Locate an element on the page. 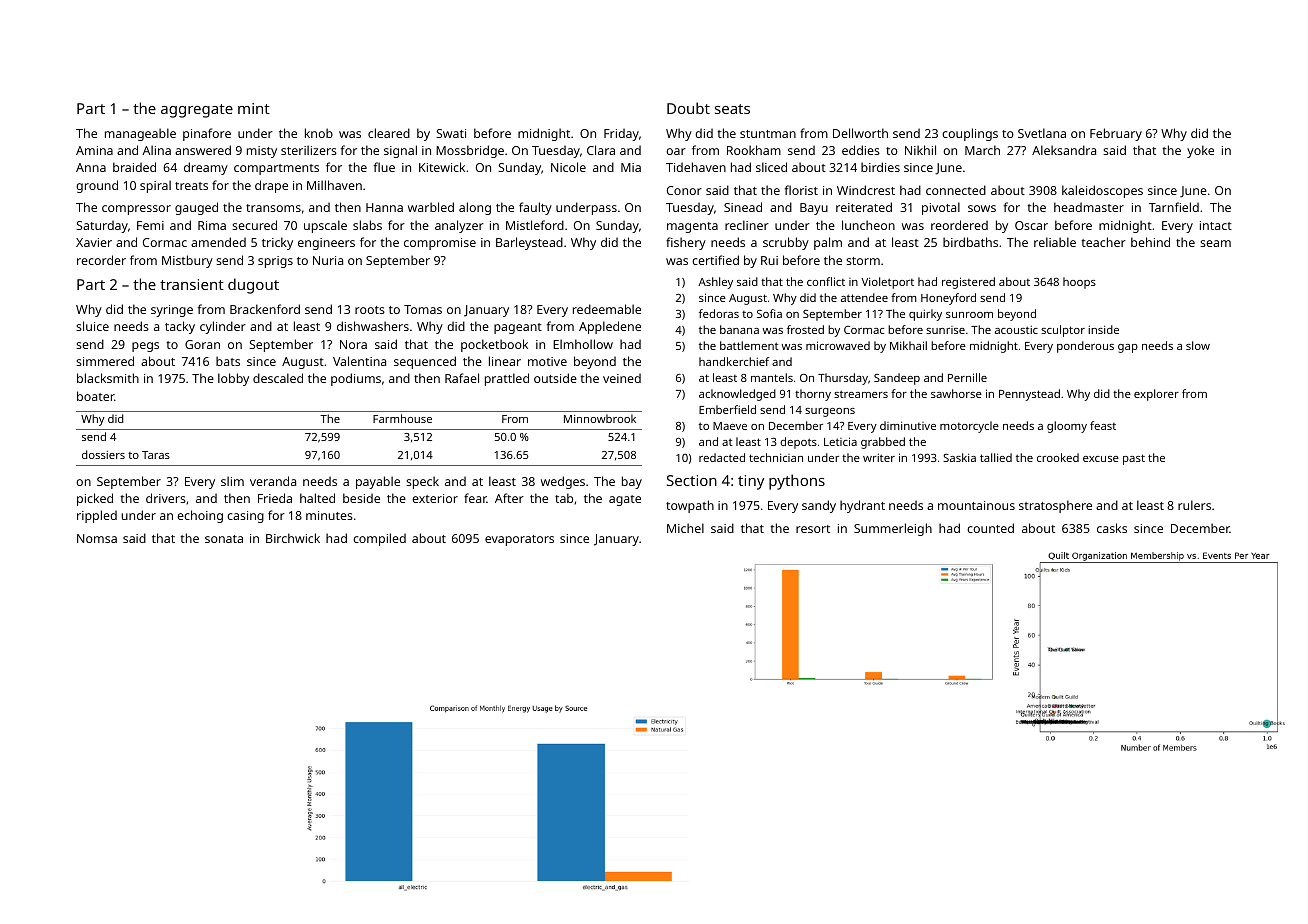 The height and width of the image is (924, 1308). aggregate is located at coordinates (197, 111).
